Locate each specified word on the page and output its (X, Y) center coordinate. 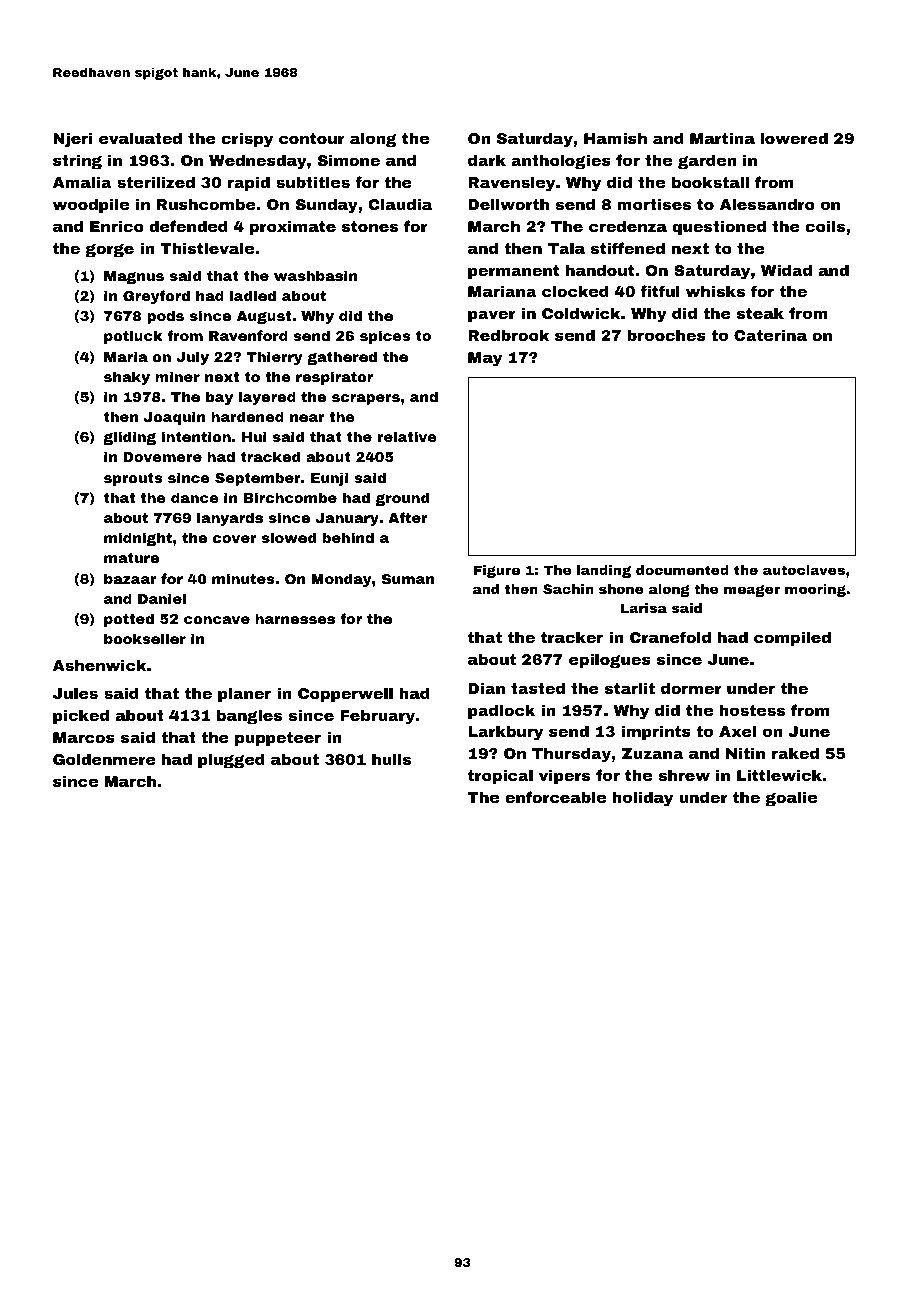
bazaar (130, 578)
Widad (786, 270)
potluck (133, 337)
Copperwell (345, 694)
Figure (497, 571)
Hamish (615, 138)
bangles (249, 717)
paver (492, 316)
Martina (722, 138)
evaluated (140, 138)
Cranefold (670, 637)
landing (604, 571)
